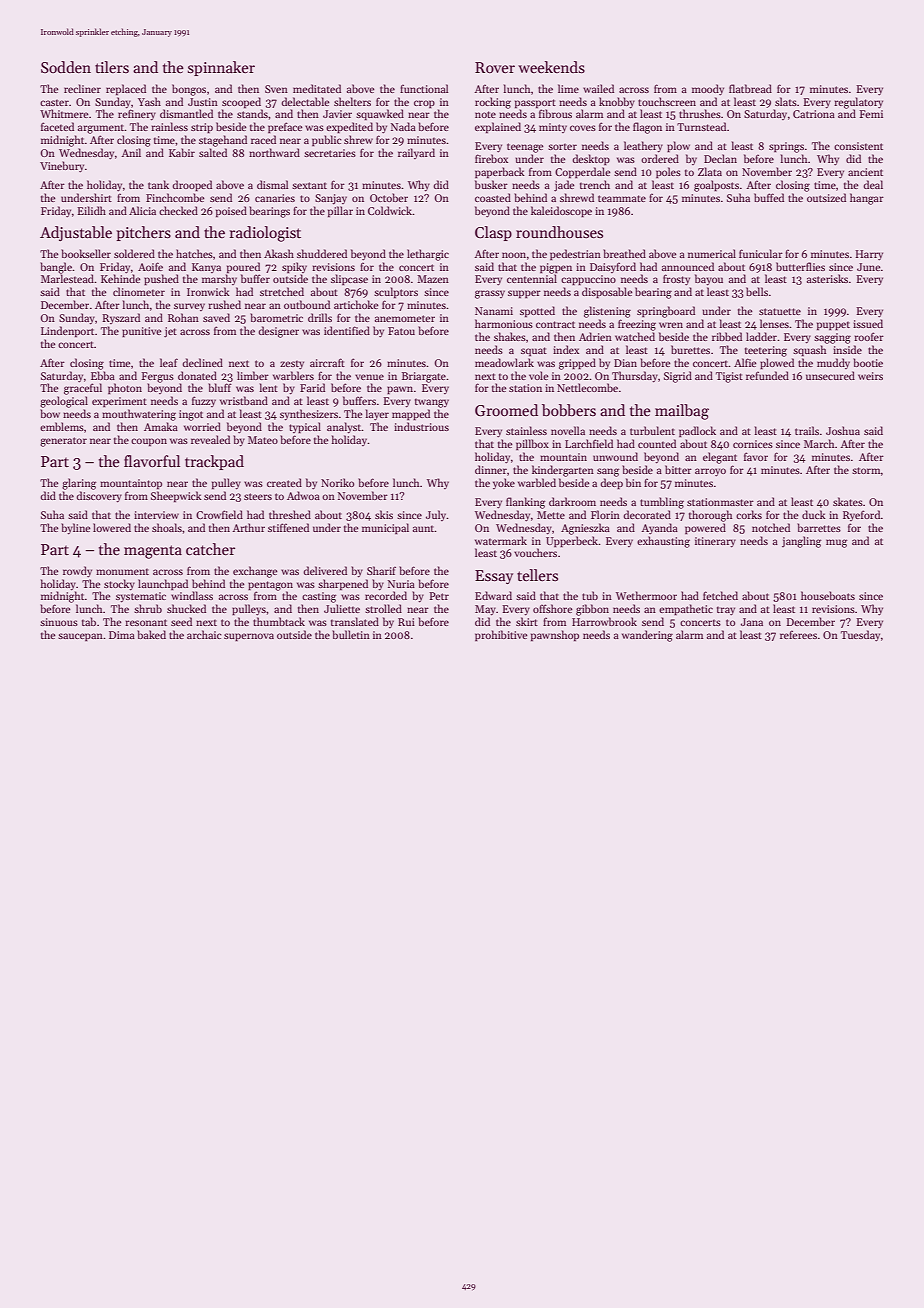  Describe the element at coordinates (76, 233) in the document. I see `Adjustable` at that location.
